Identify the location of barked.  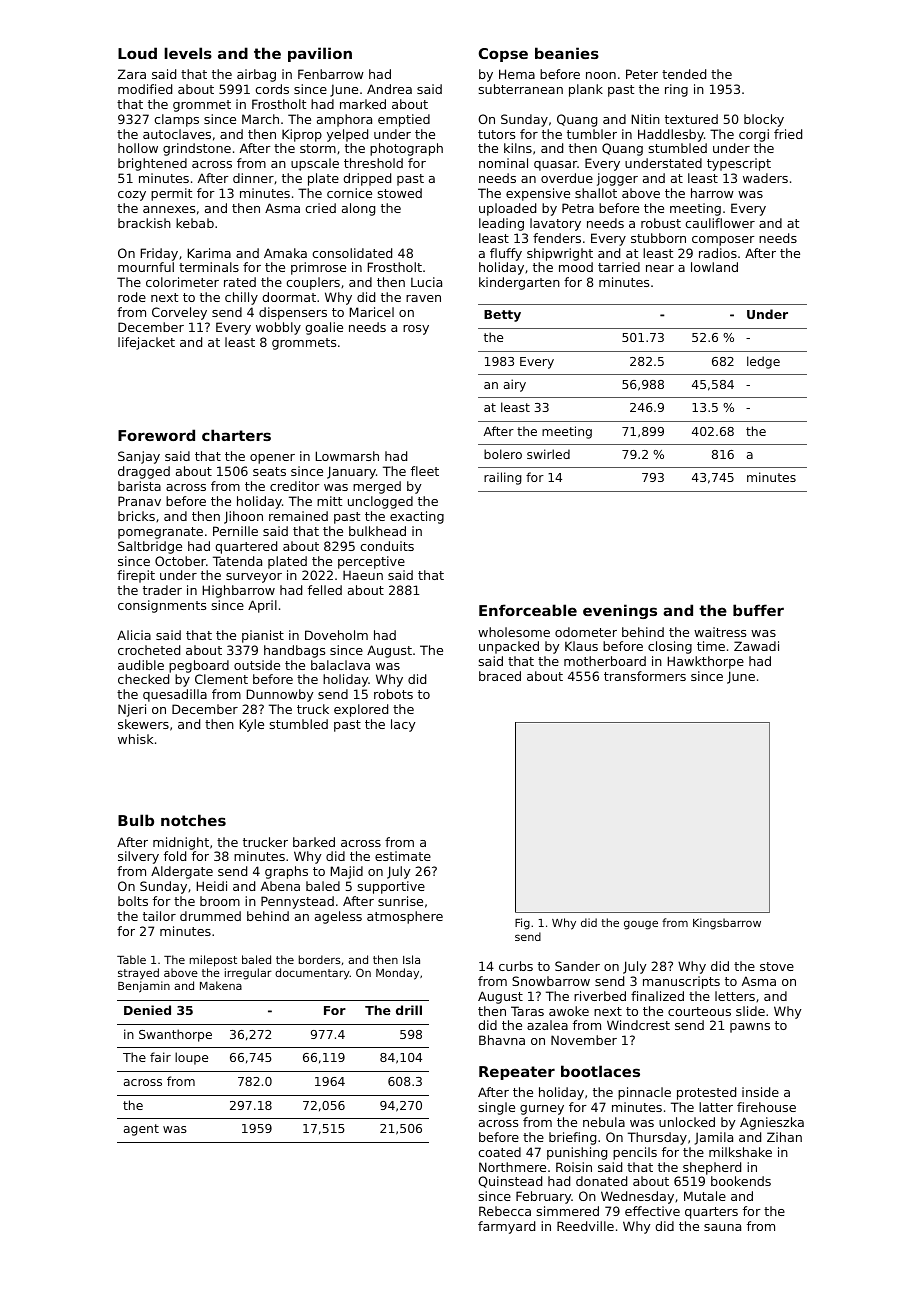
(314, 842).
